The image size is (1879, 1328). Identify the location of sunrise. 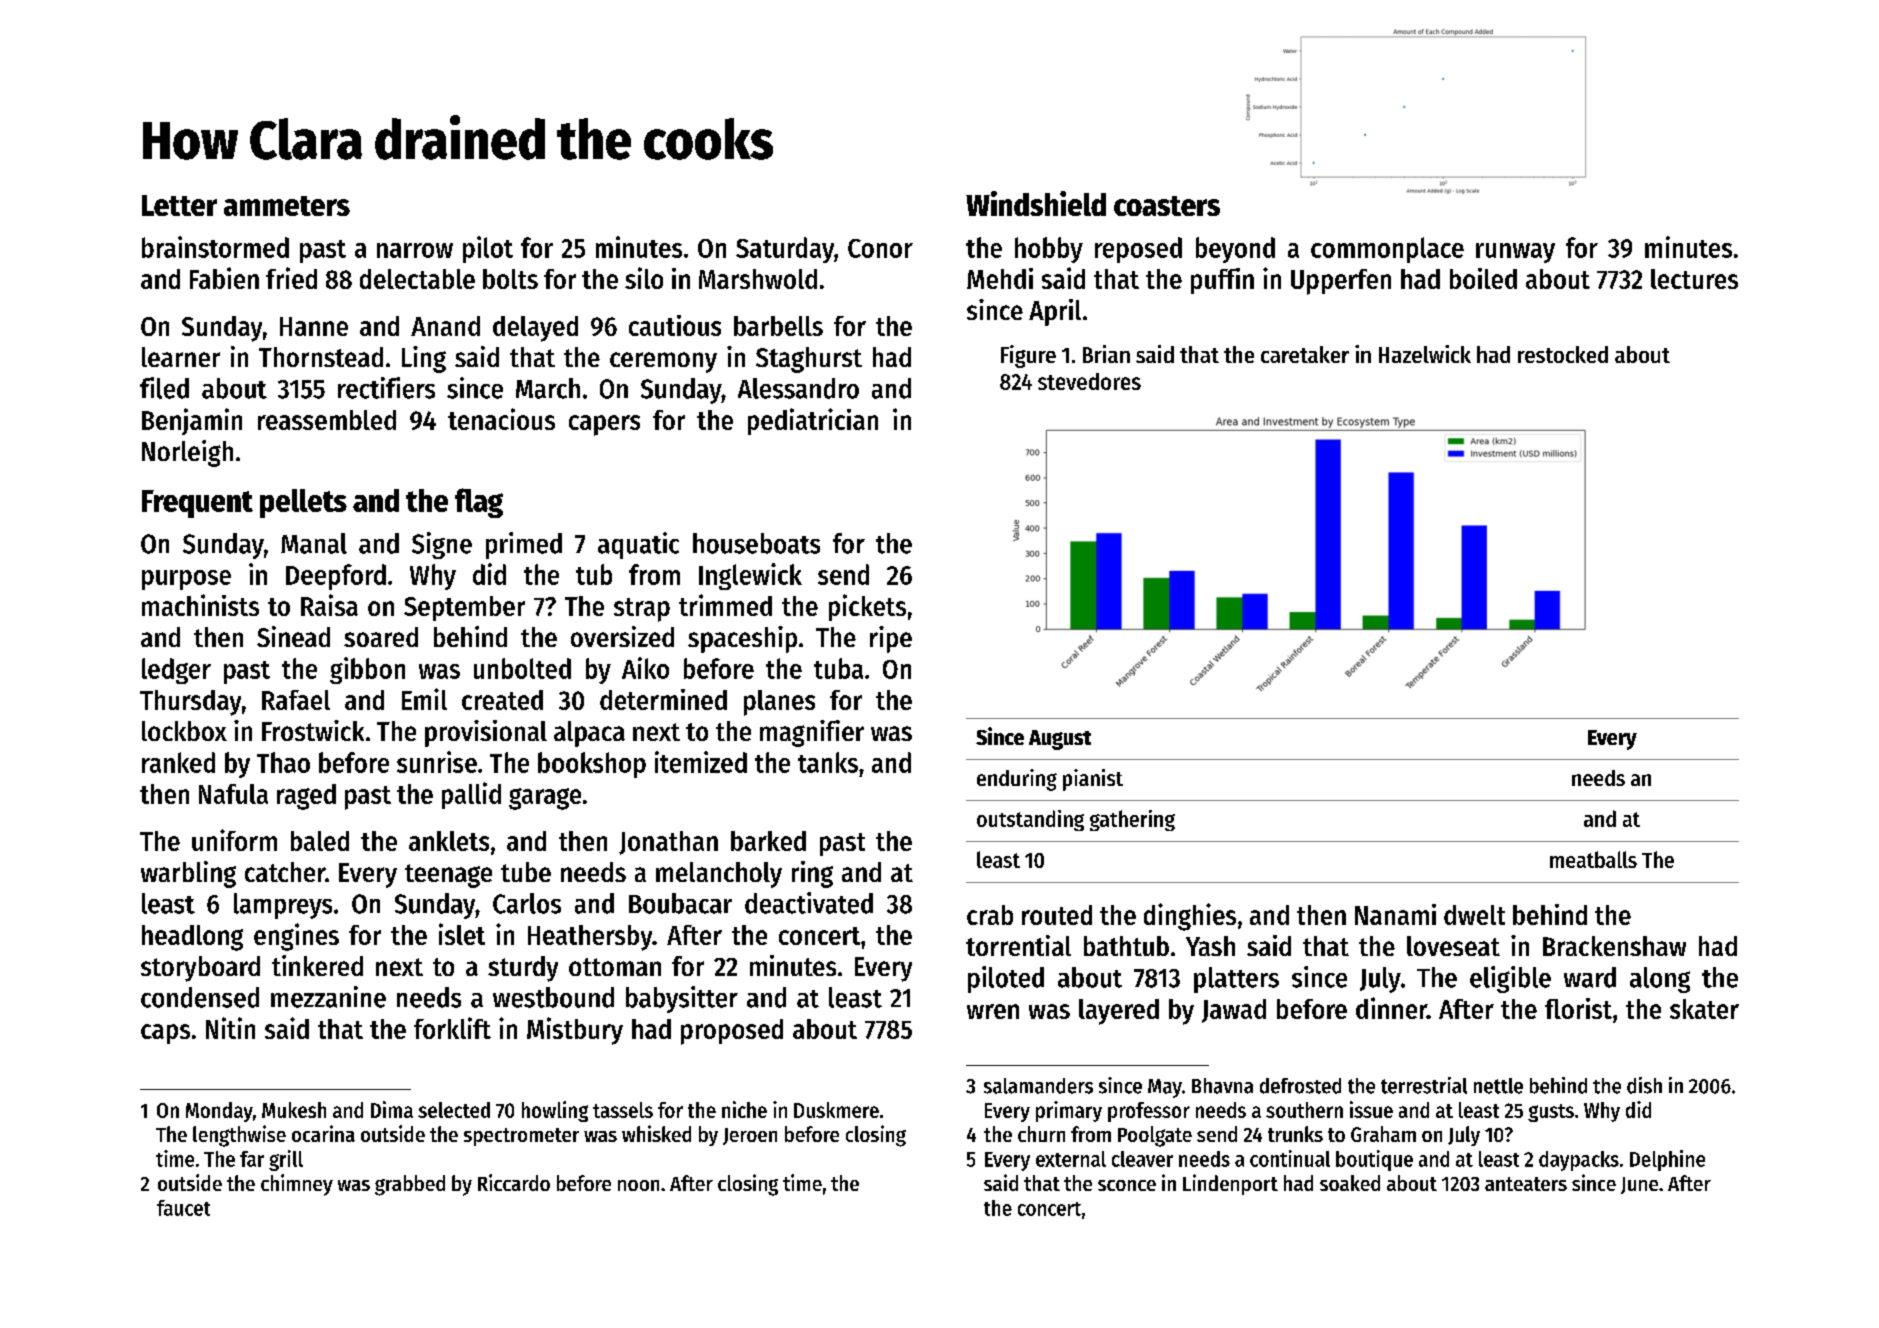
(437, 762).
